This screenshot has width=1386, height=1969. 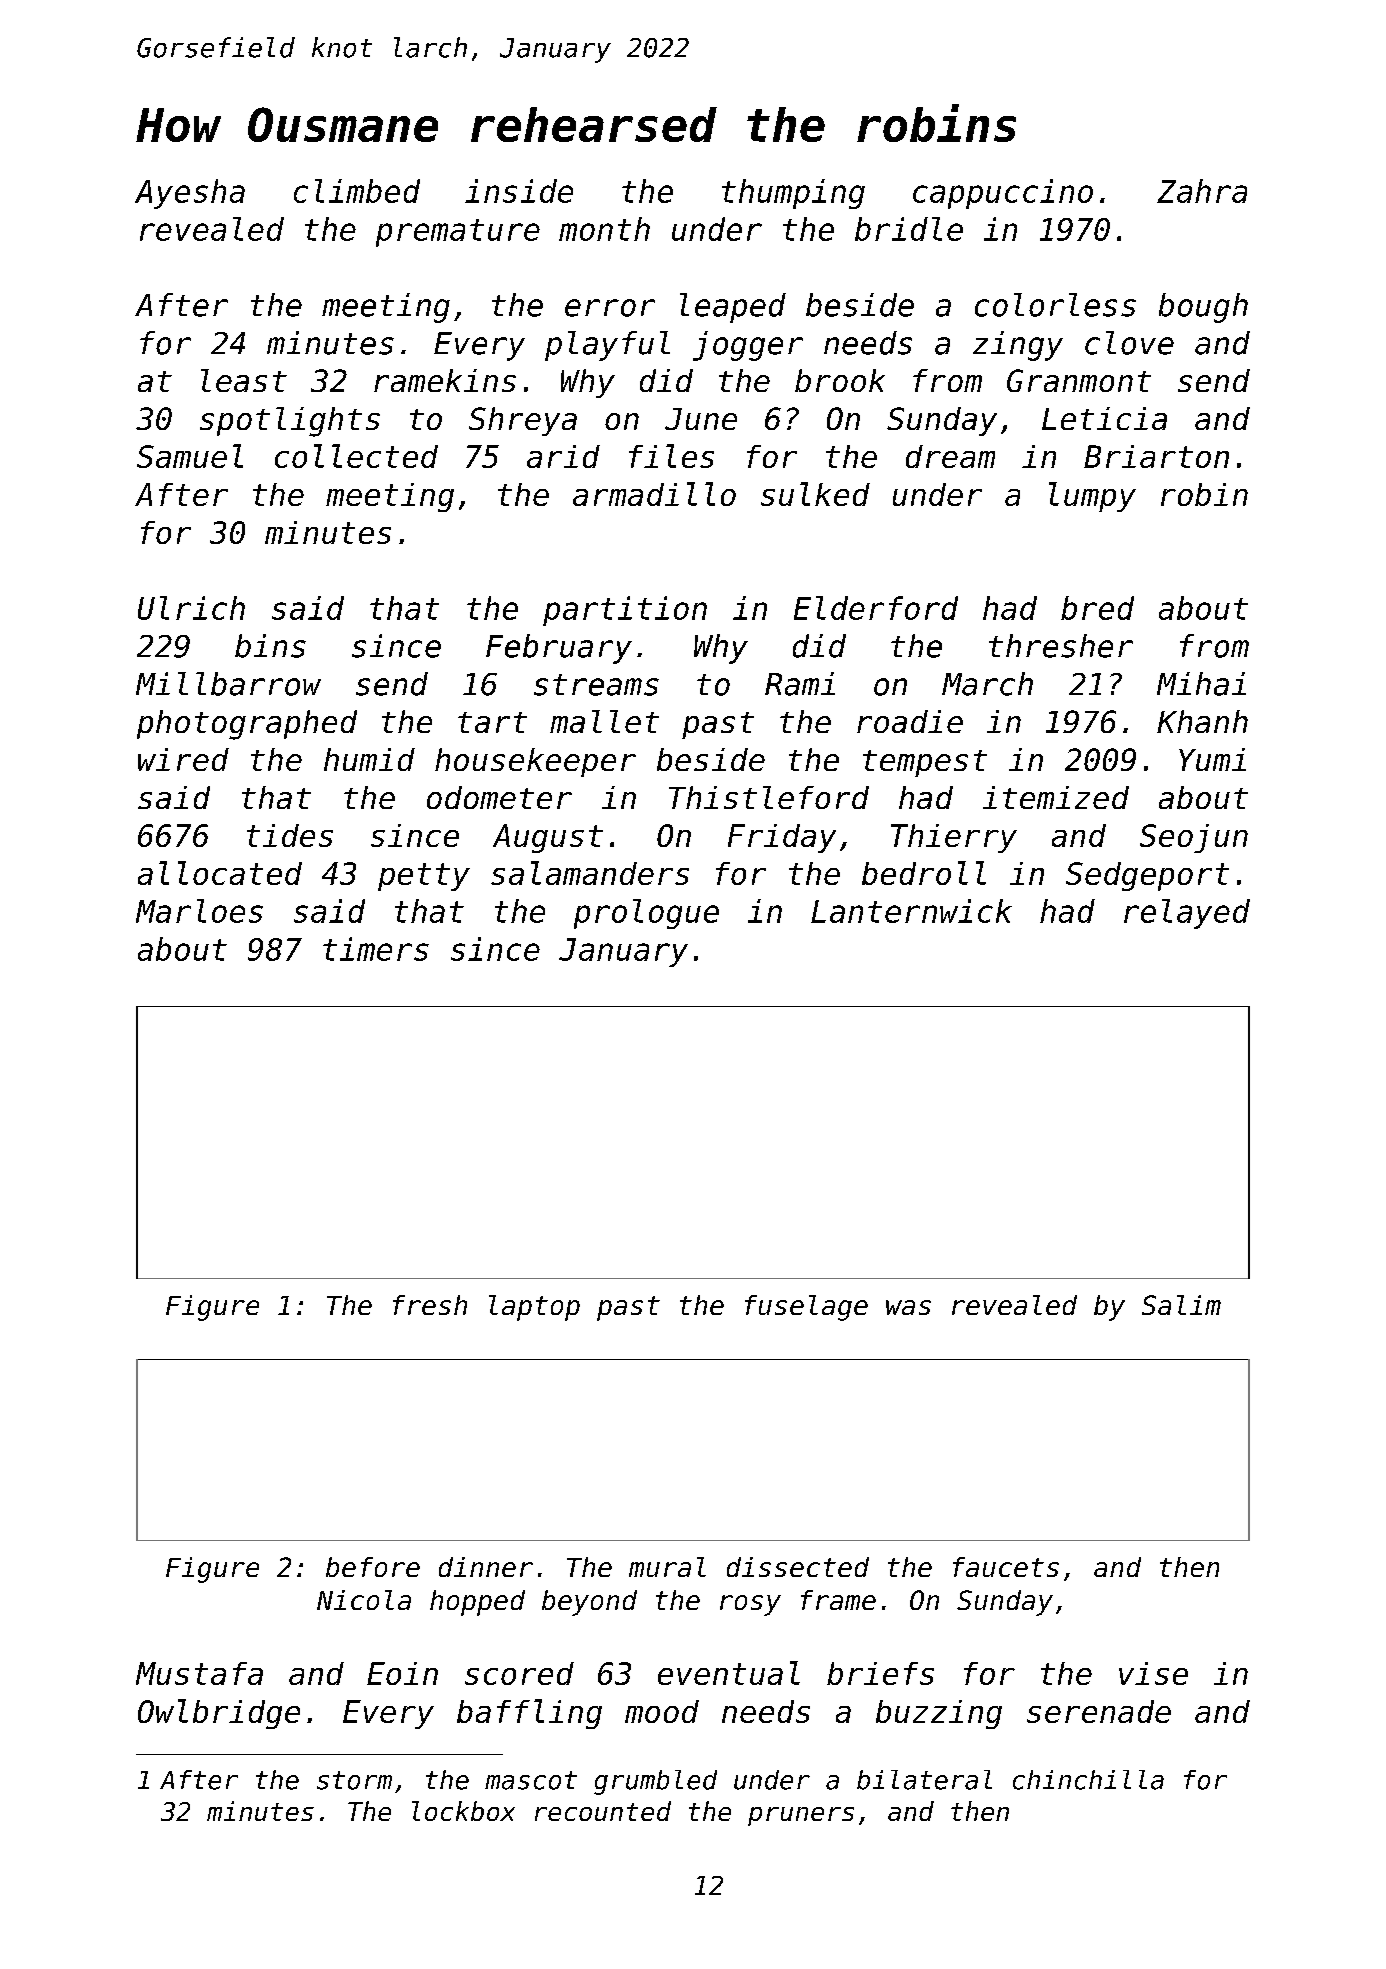 I want to click on cappuccino, so click(x=1003, y=194).
